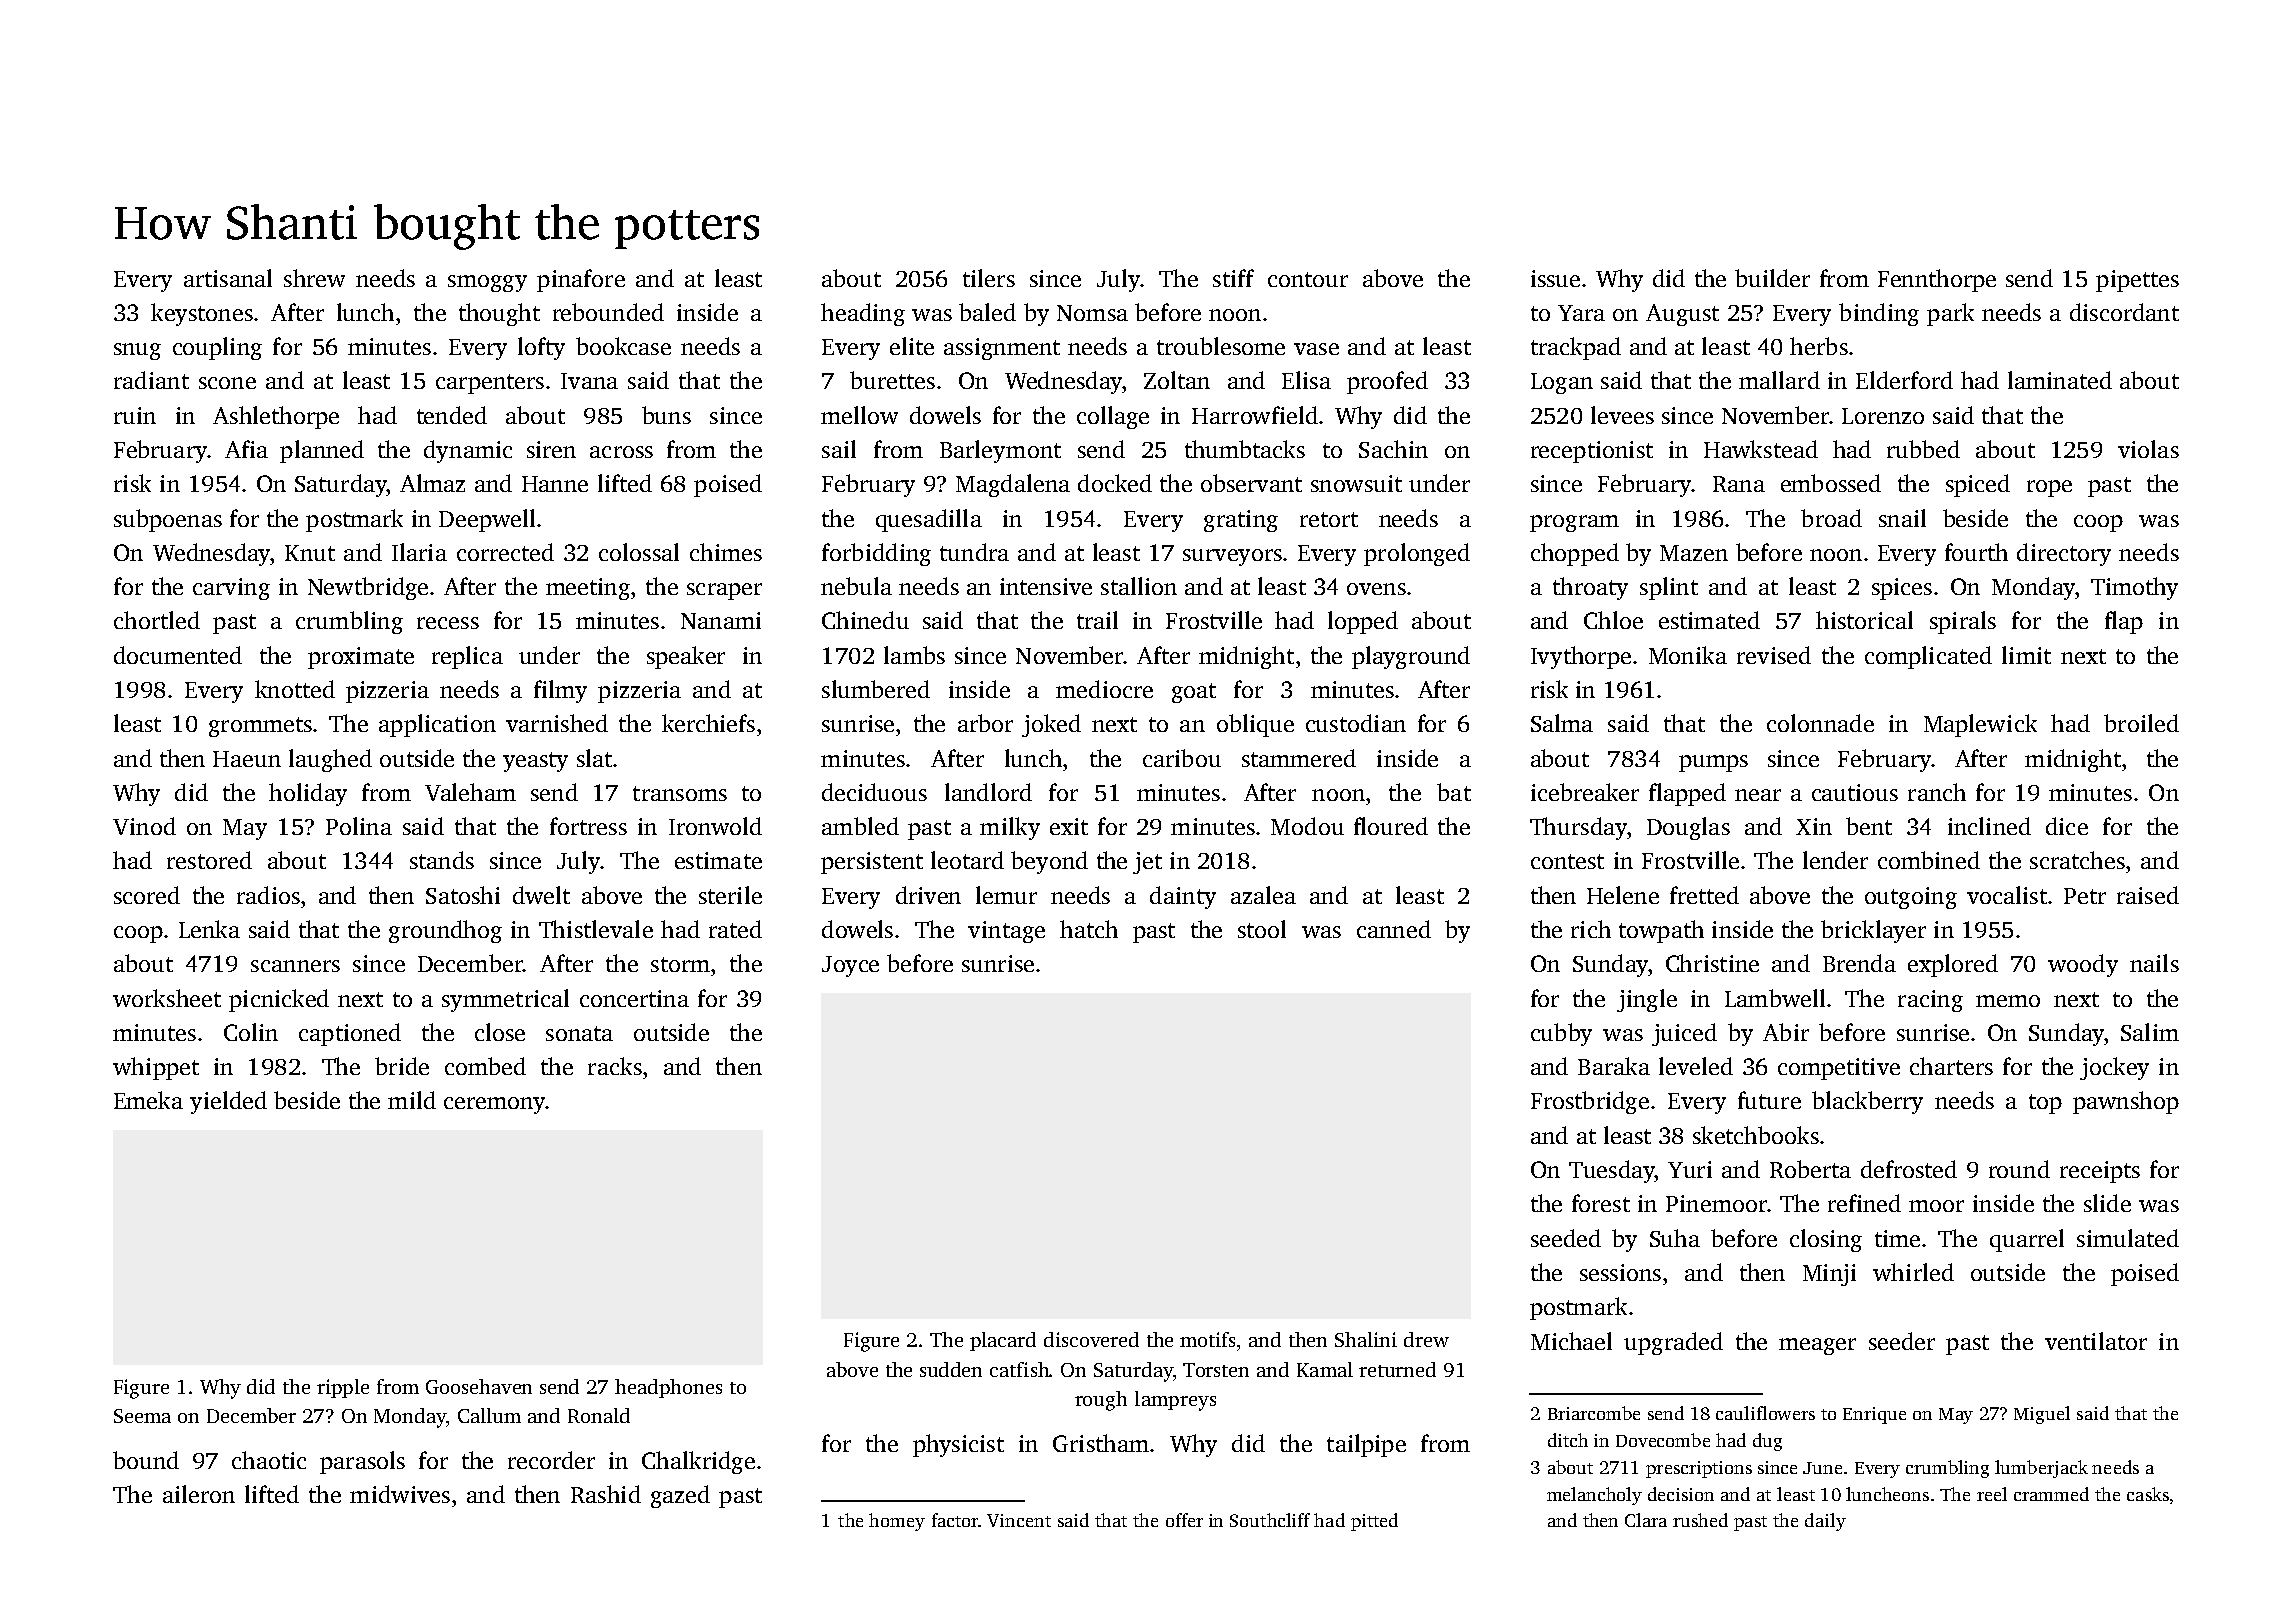 This screenshot has height=1620, width=2292. I want to click on herbs, so click(1819, 346).
